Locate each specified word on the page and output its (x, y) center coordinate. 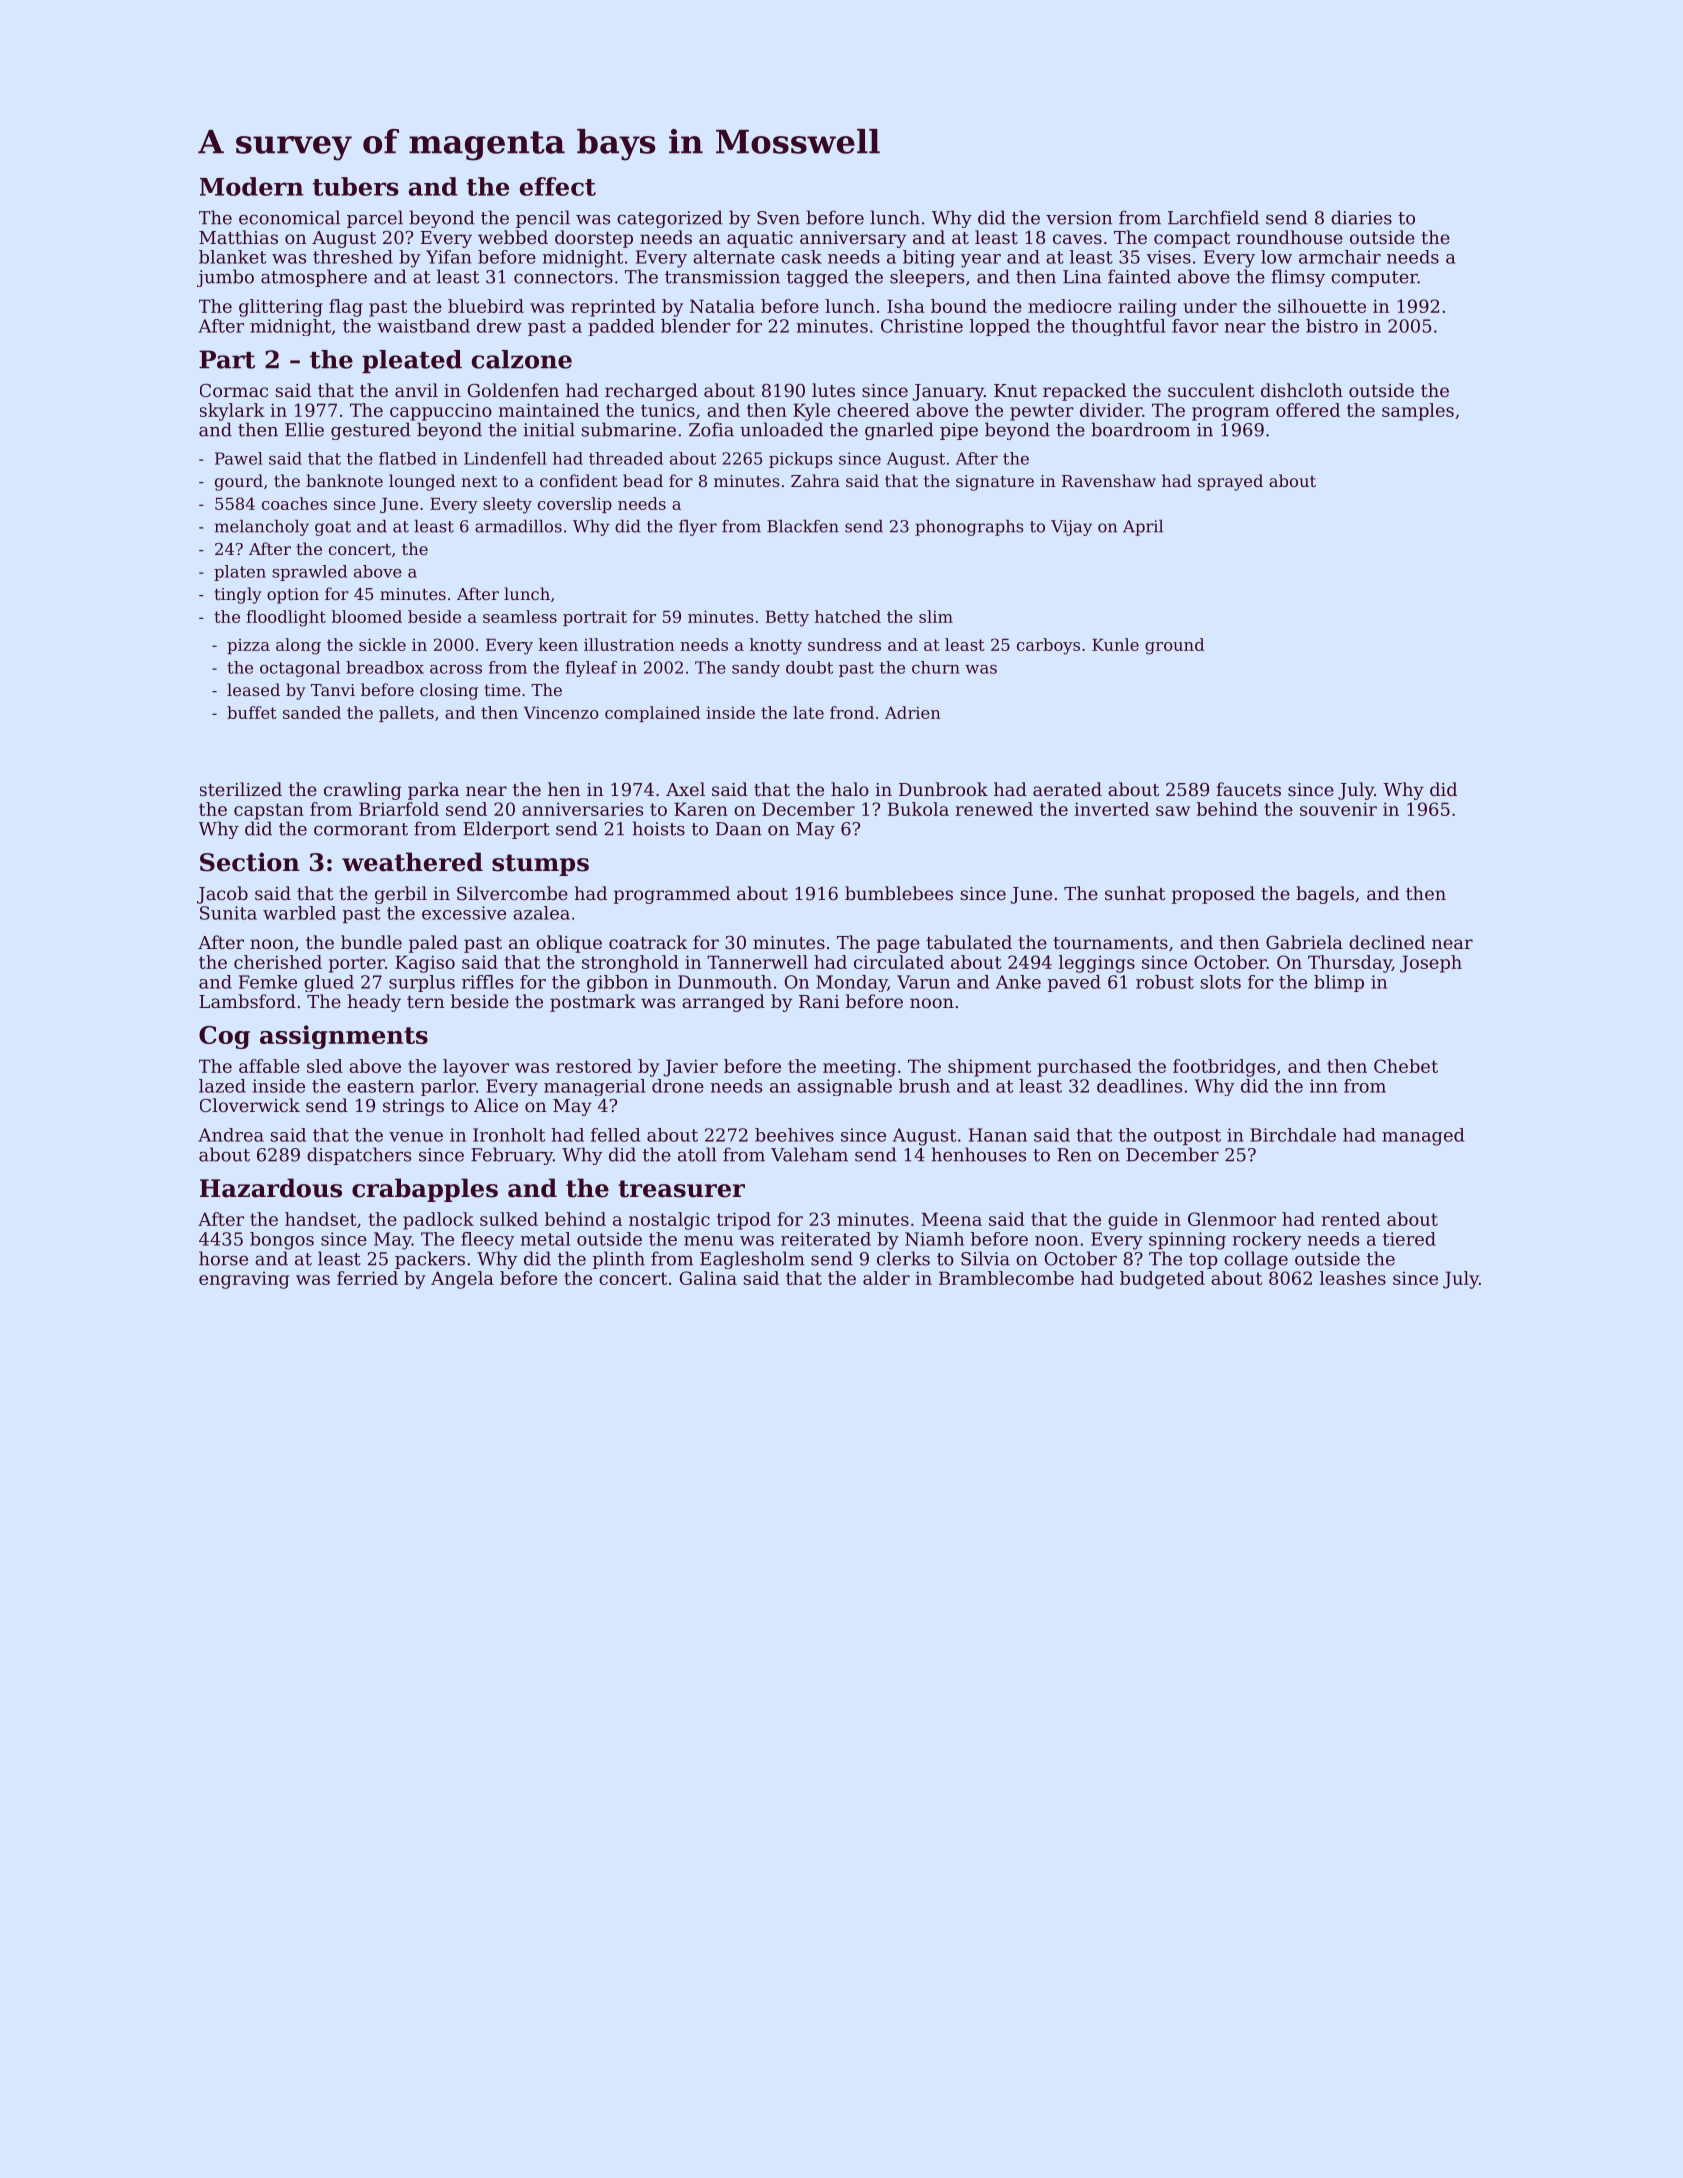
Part (227, 359)
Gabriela (1304, 942)
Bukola (918, 809)
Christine (922, 326)
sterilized (241, 789)
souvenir (1338, 809)
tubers (356, 186)
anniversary (853, 239)
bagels (1325, 895)
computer (1374, 279)
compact (1192, 240)
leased (253, 689)
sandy (756, 669)
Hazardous (271, 1188)
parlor (448, 1087)
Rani (819, 1001)
